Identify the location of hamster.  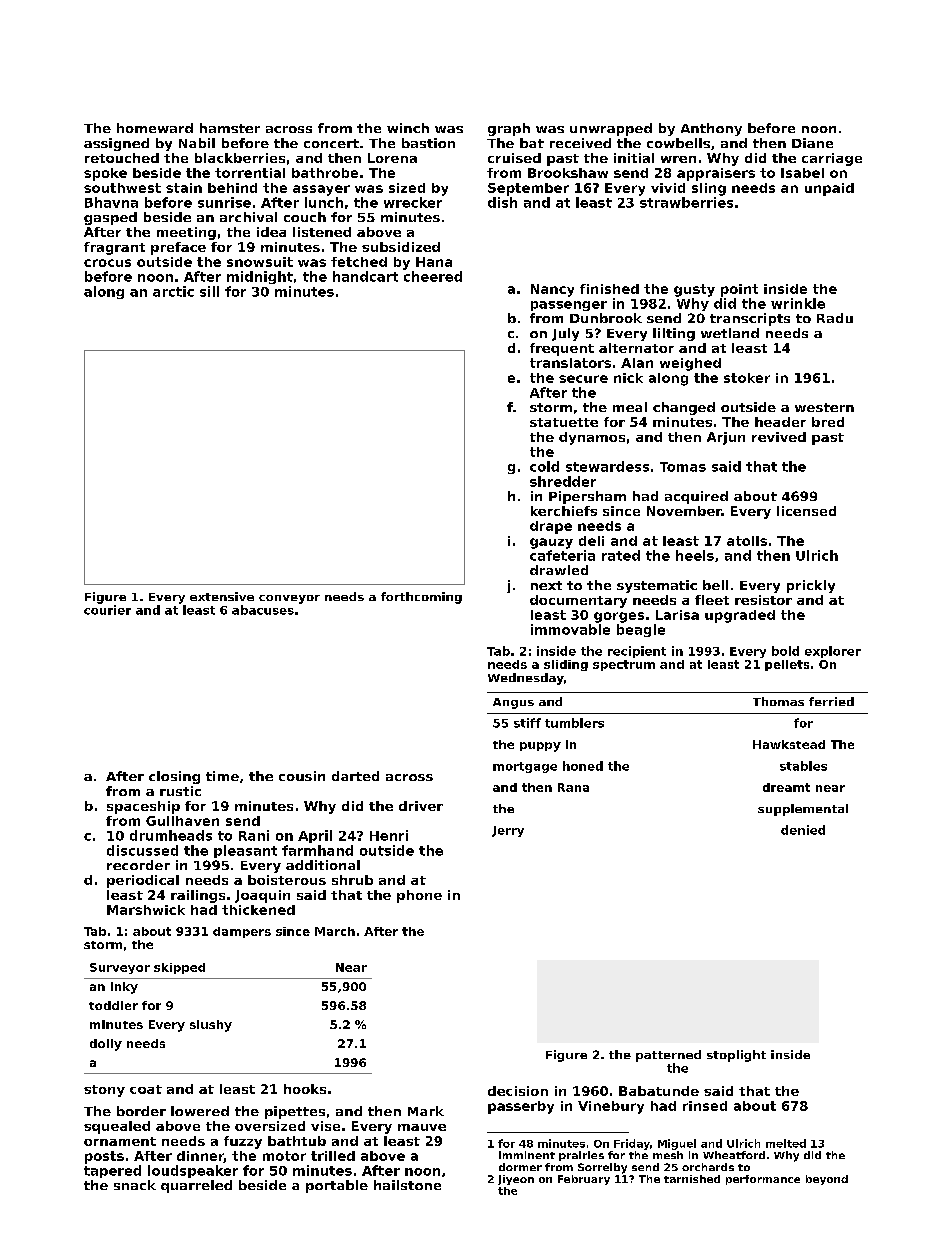
(230, 128).
